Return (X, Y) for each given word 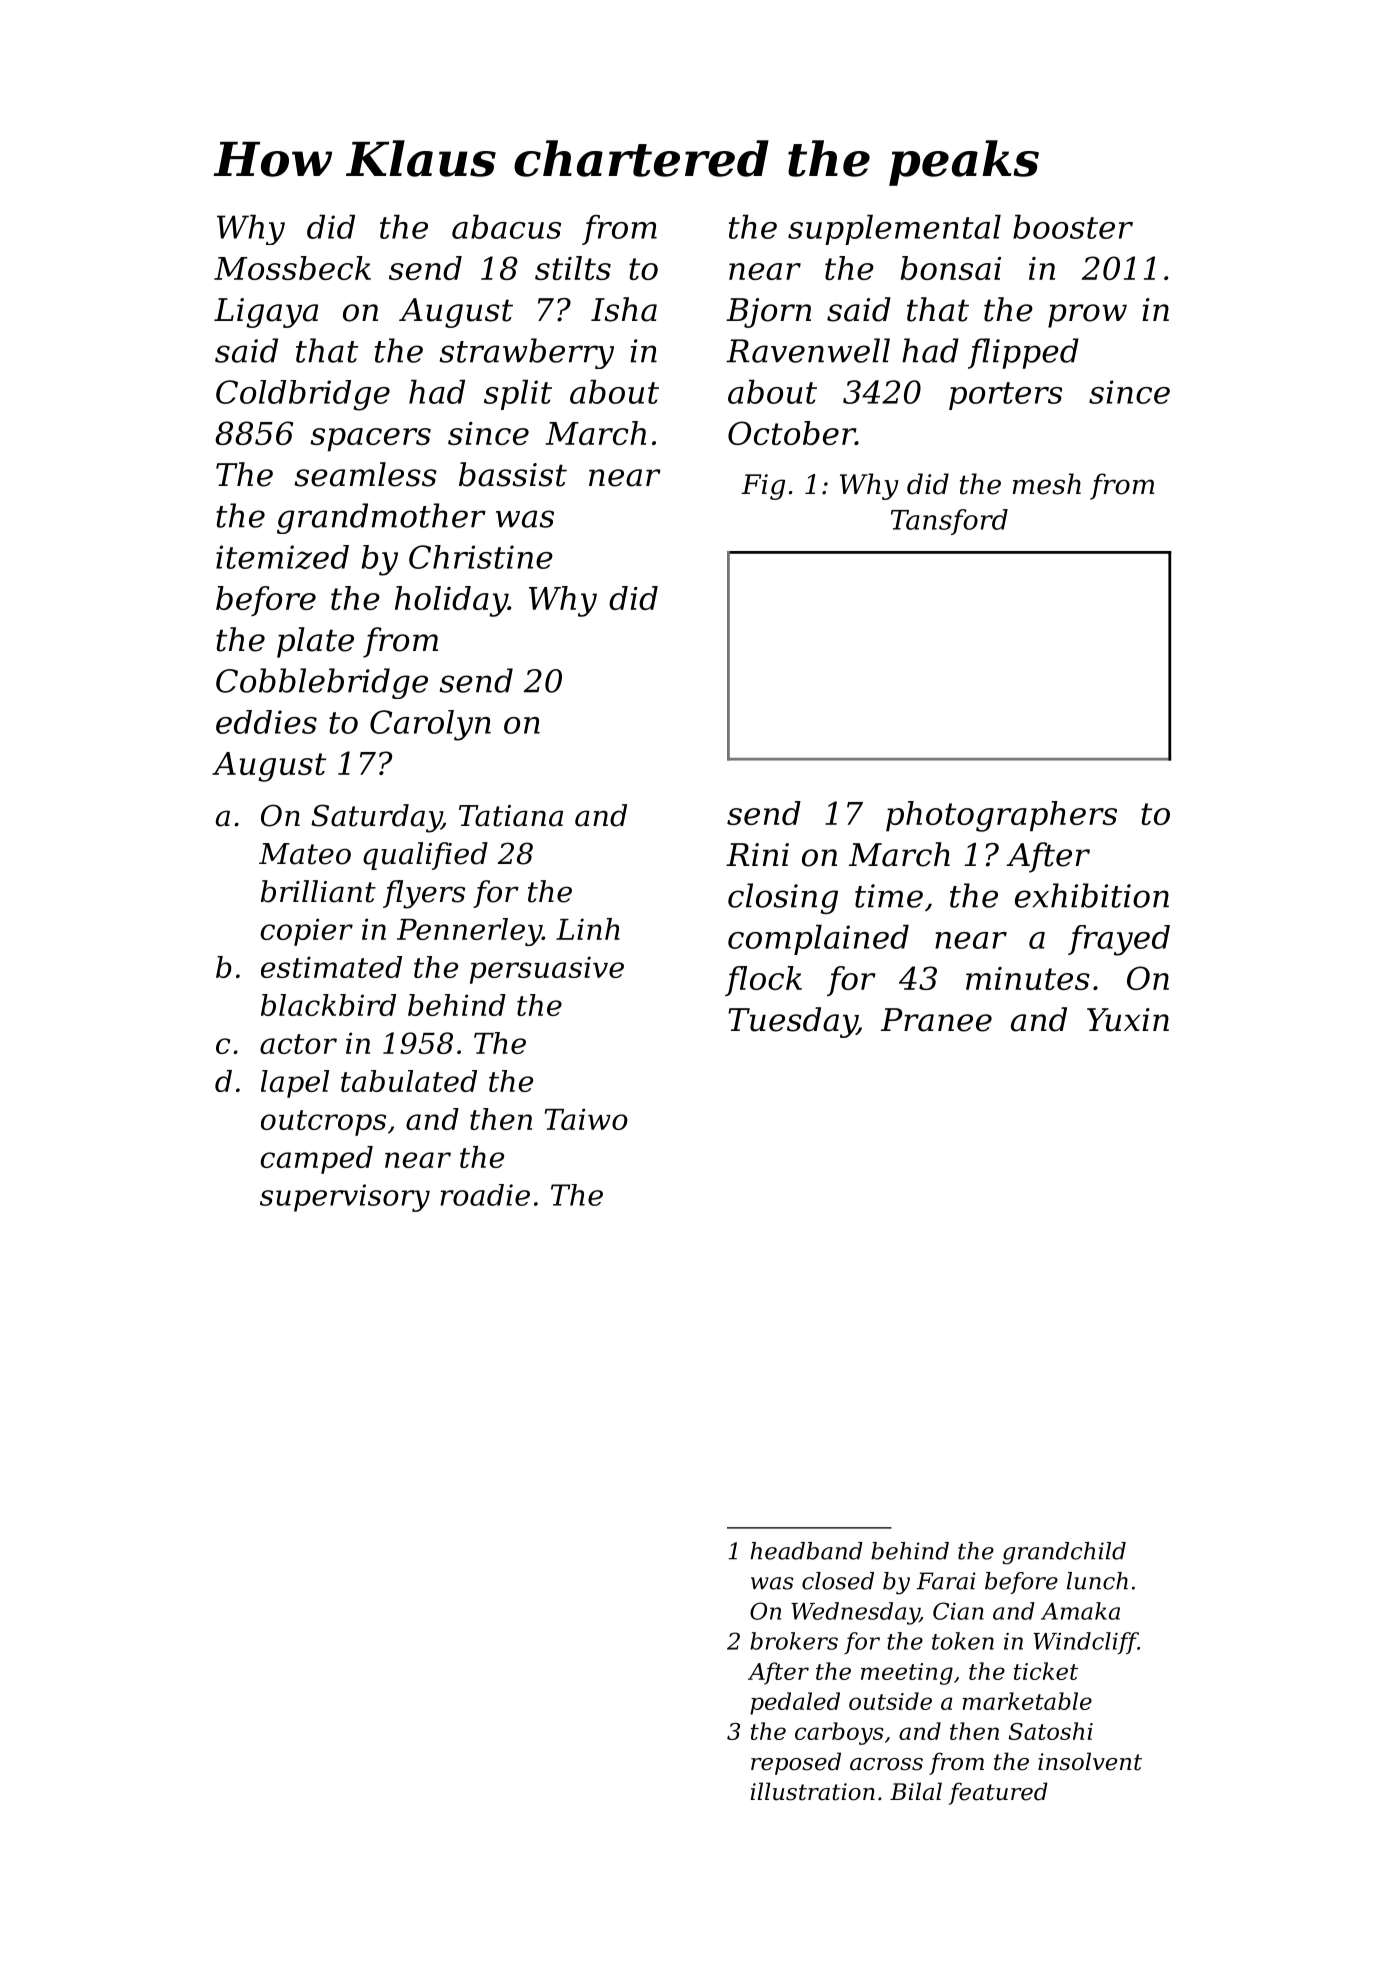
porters (1005, 396)
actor (298, 1044)
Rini (757, 854)
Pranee (936, 1020)
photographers (1001, 816)
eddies (266, 722)
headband (807, 1551)
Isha (624, 309)
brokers (794, 1641)
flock (763, 981)
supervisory (345, 1198)
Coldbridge (303, 395)
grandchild (1064, 1553)
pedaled (795, 1703)
